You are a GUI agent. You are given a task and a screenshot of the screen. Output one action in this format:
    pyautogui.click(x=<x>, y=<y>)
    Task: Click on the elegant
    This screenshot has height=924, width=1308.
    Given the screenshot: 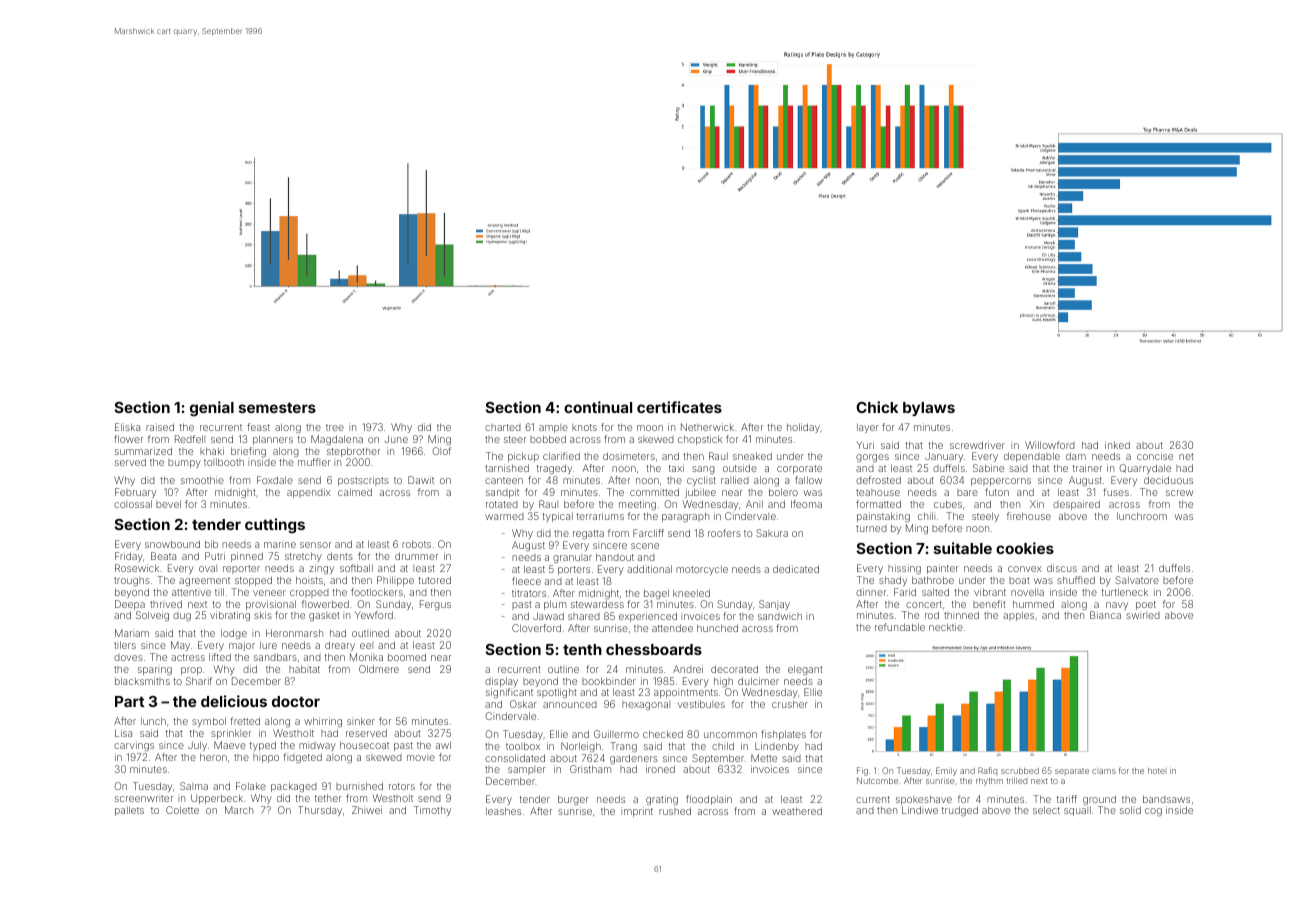 What is the action you would take?
    pyautogui.click(x=805, y=670)
